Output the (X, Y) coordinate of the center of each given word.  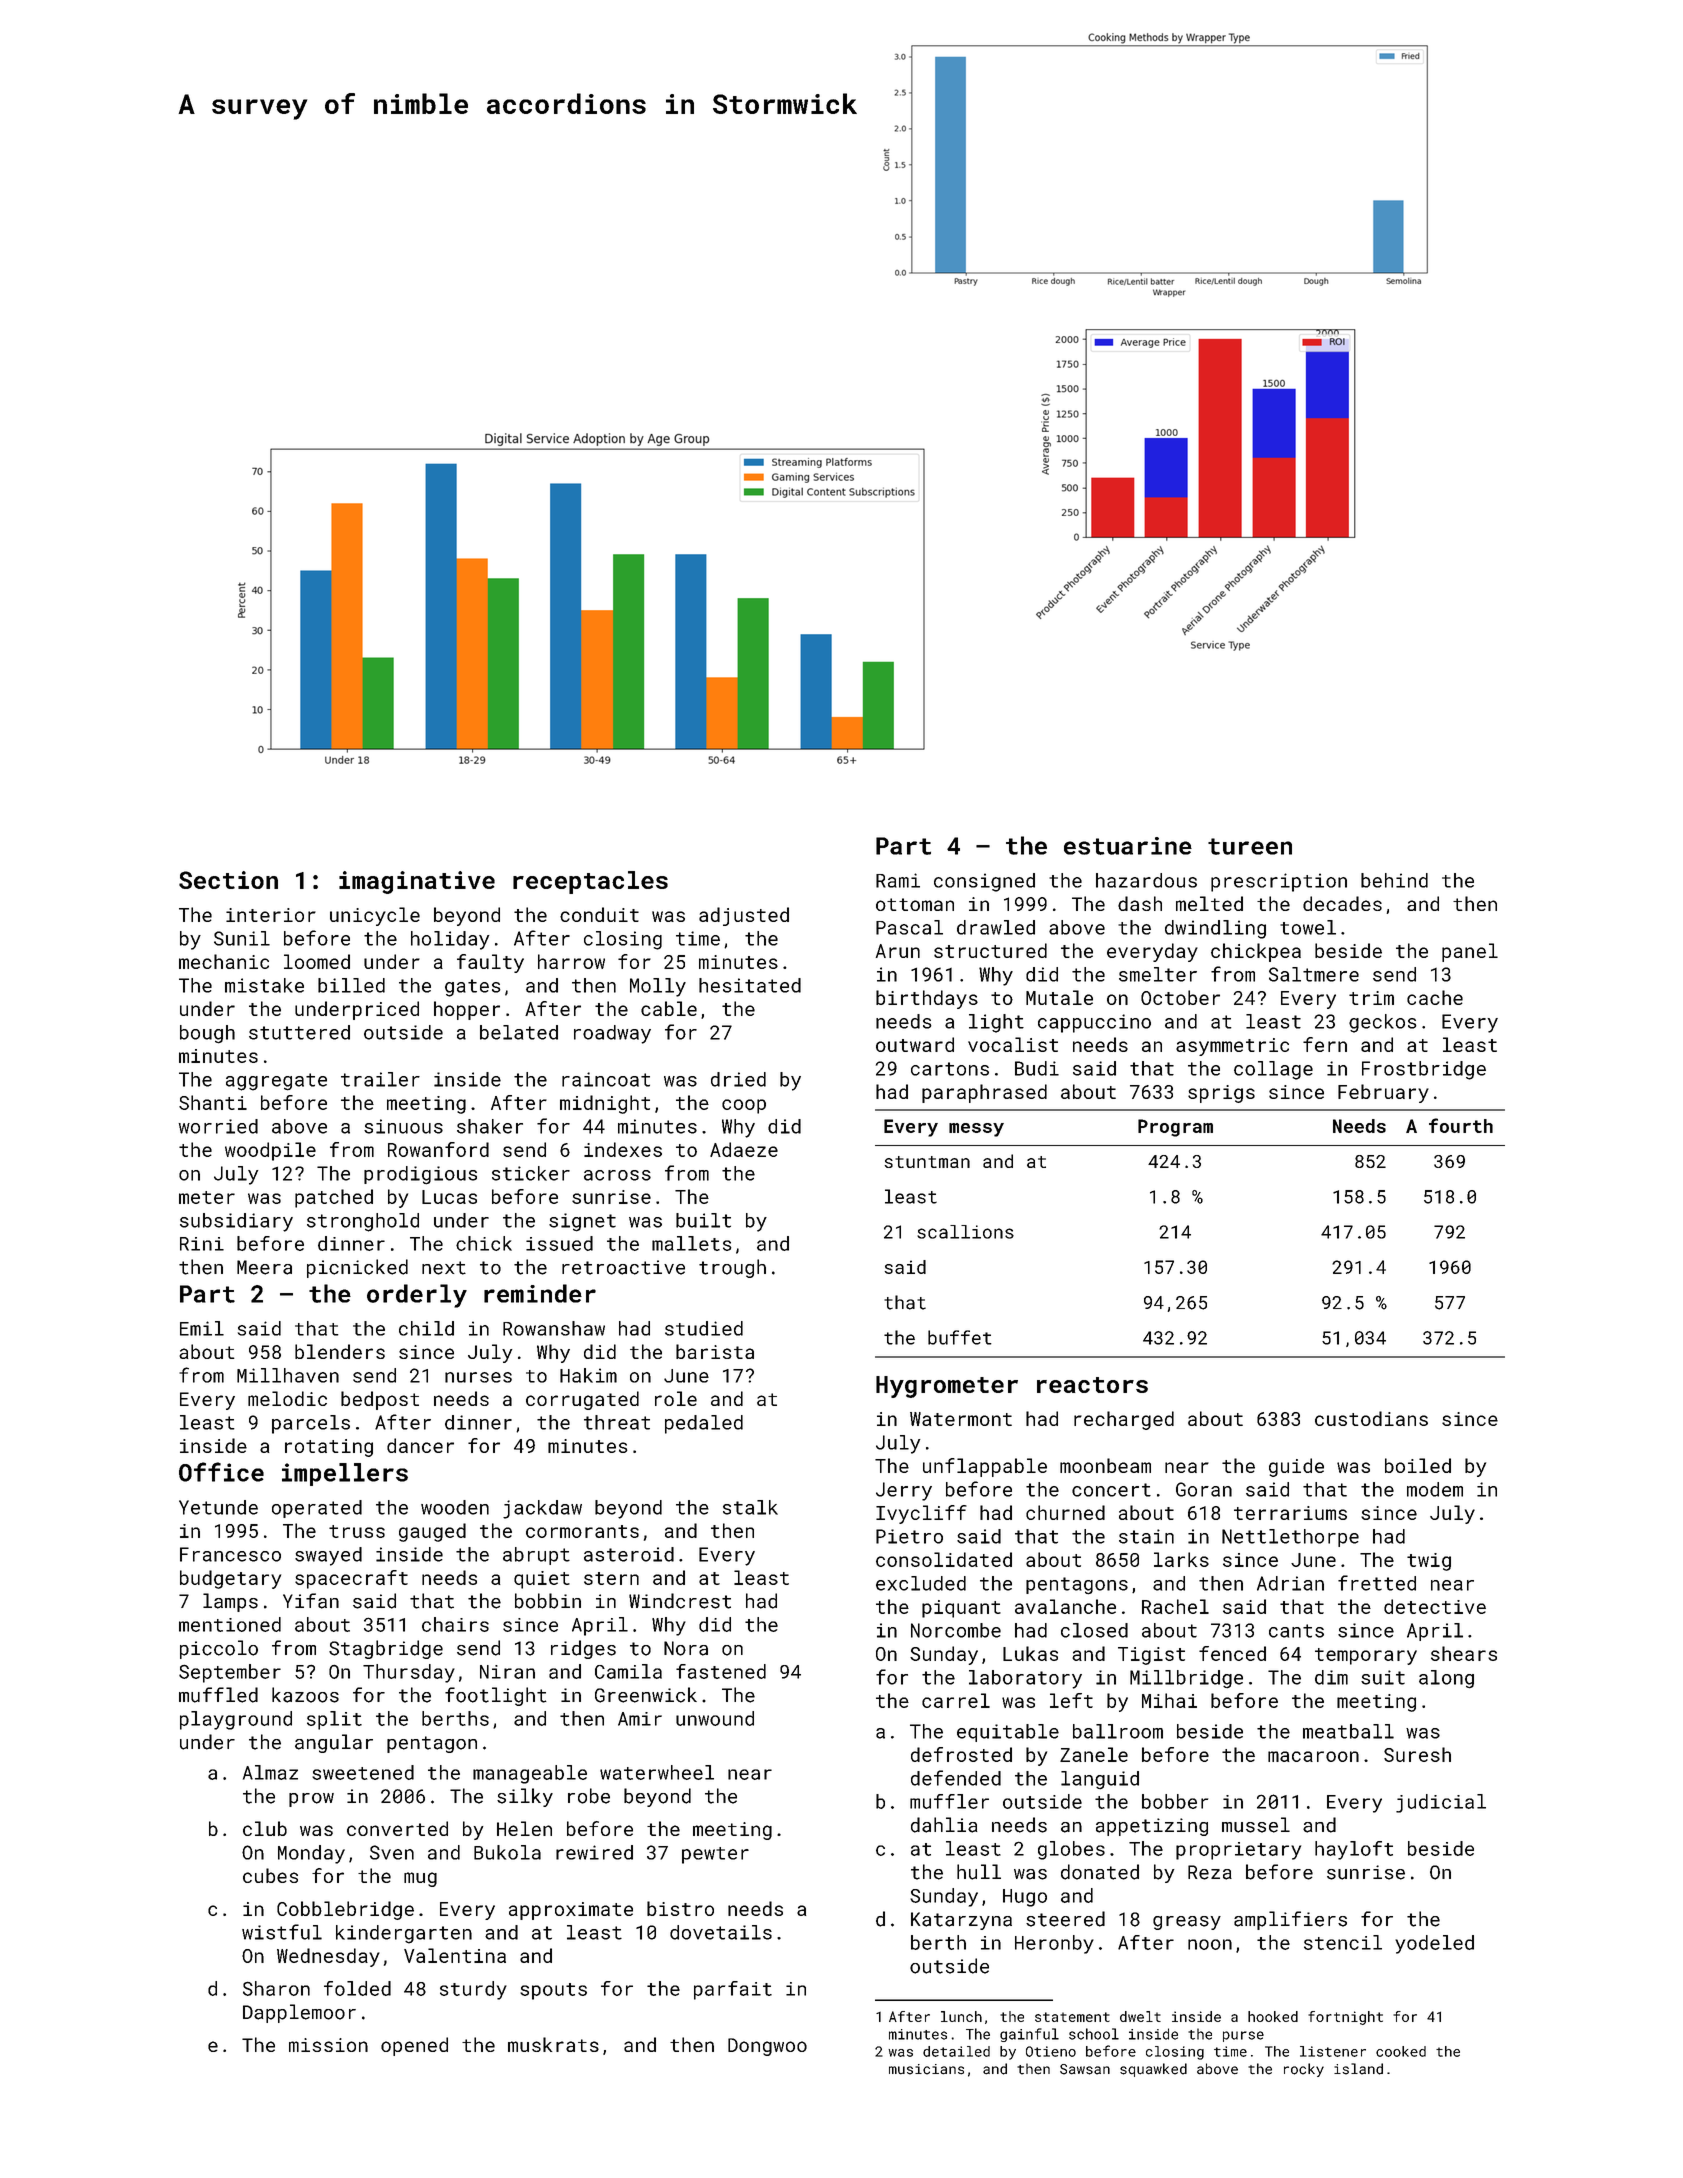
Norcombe (956, 1630)
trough (732, 1268)
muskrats (553, 2044)
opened (414, 2046)
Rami (898, 880)
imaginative (417, 882)
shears (1464, 1653)
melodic (287, 1398)
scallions (965, 1232)
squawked (1153, 2070)
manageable (530, 1774)
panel (1470, 952)
